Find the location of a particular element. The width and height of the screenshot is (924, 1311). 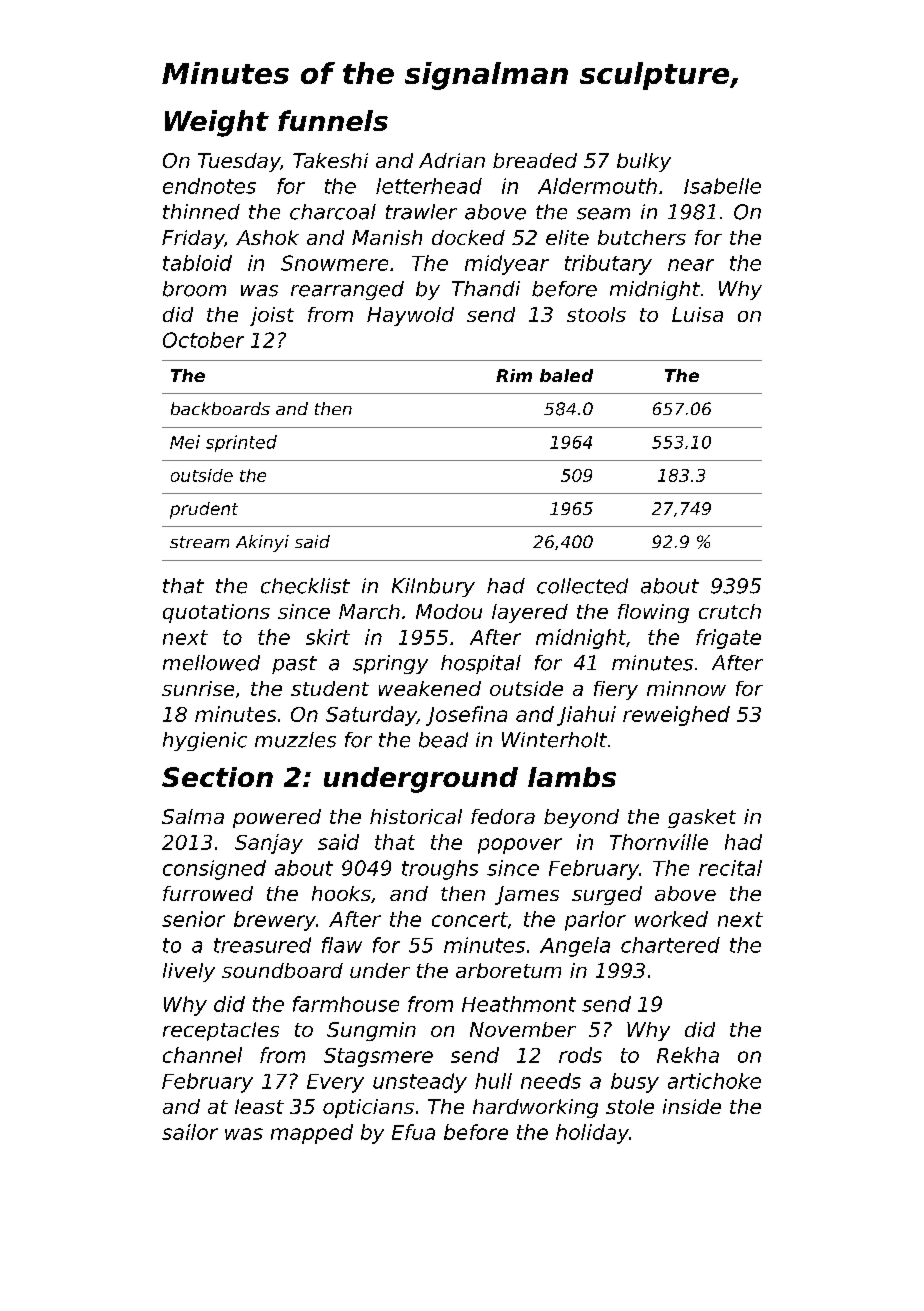

troughs is located at coordinates (440, 870).
